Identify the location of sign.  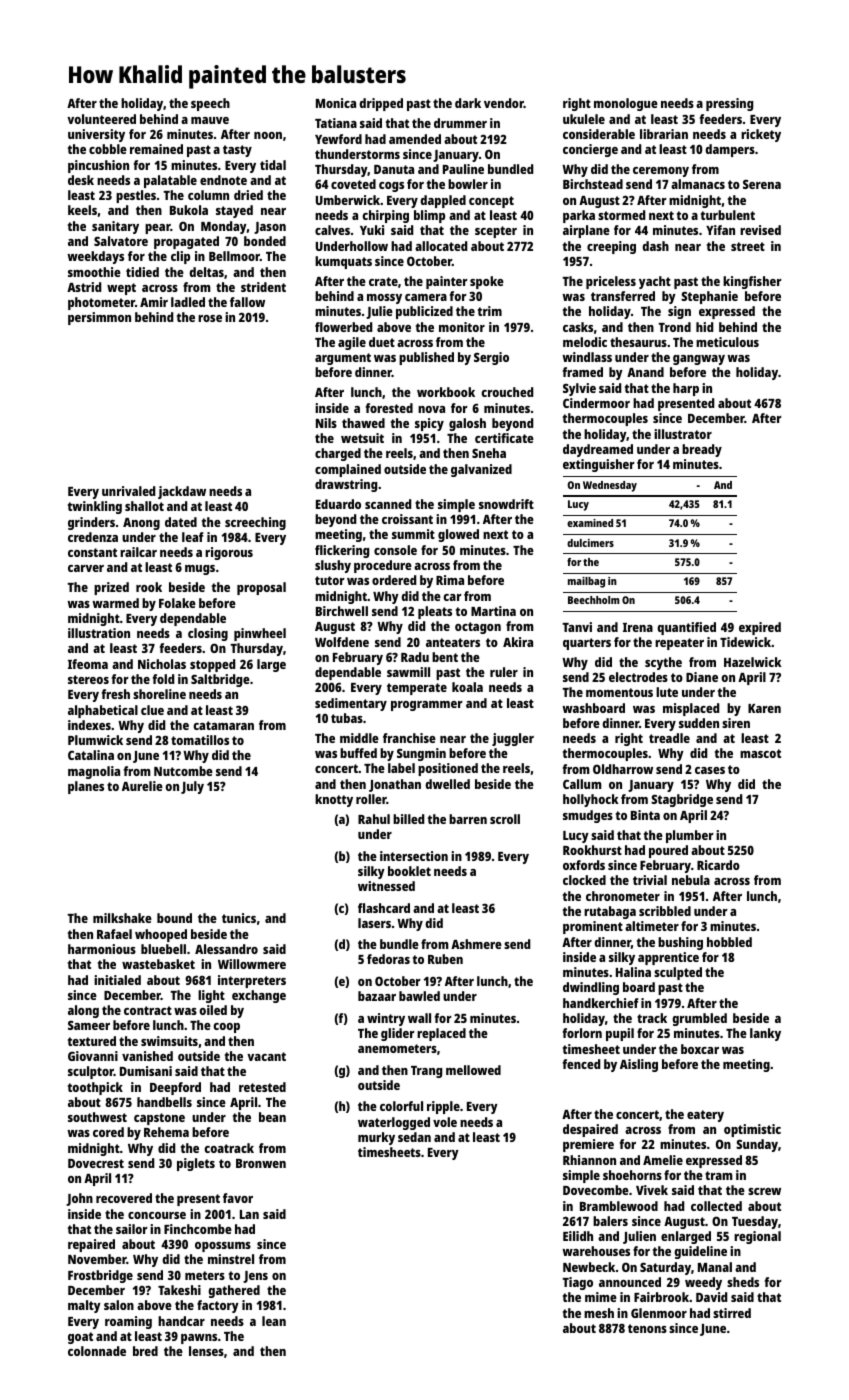
(679, 312).
